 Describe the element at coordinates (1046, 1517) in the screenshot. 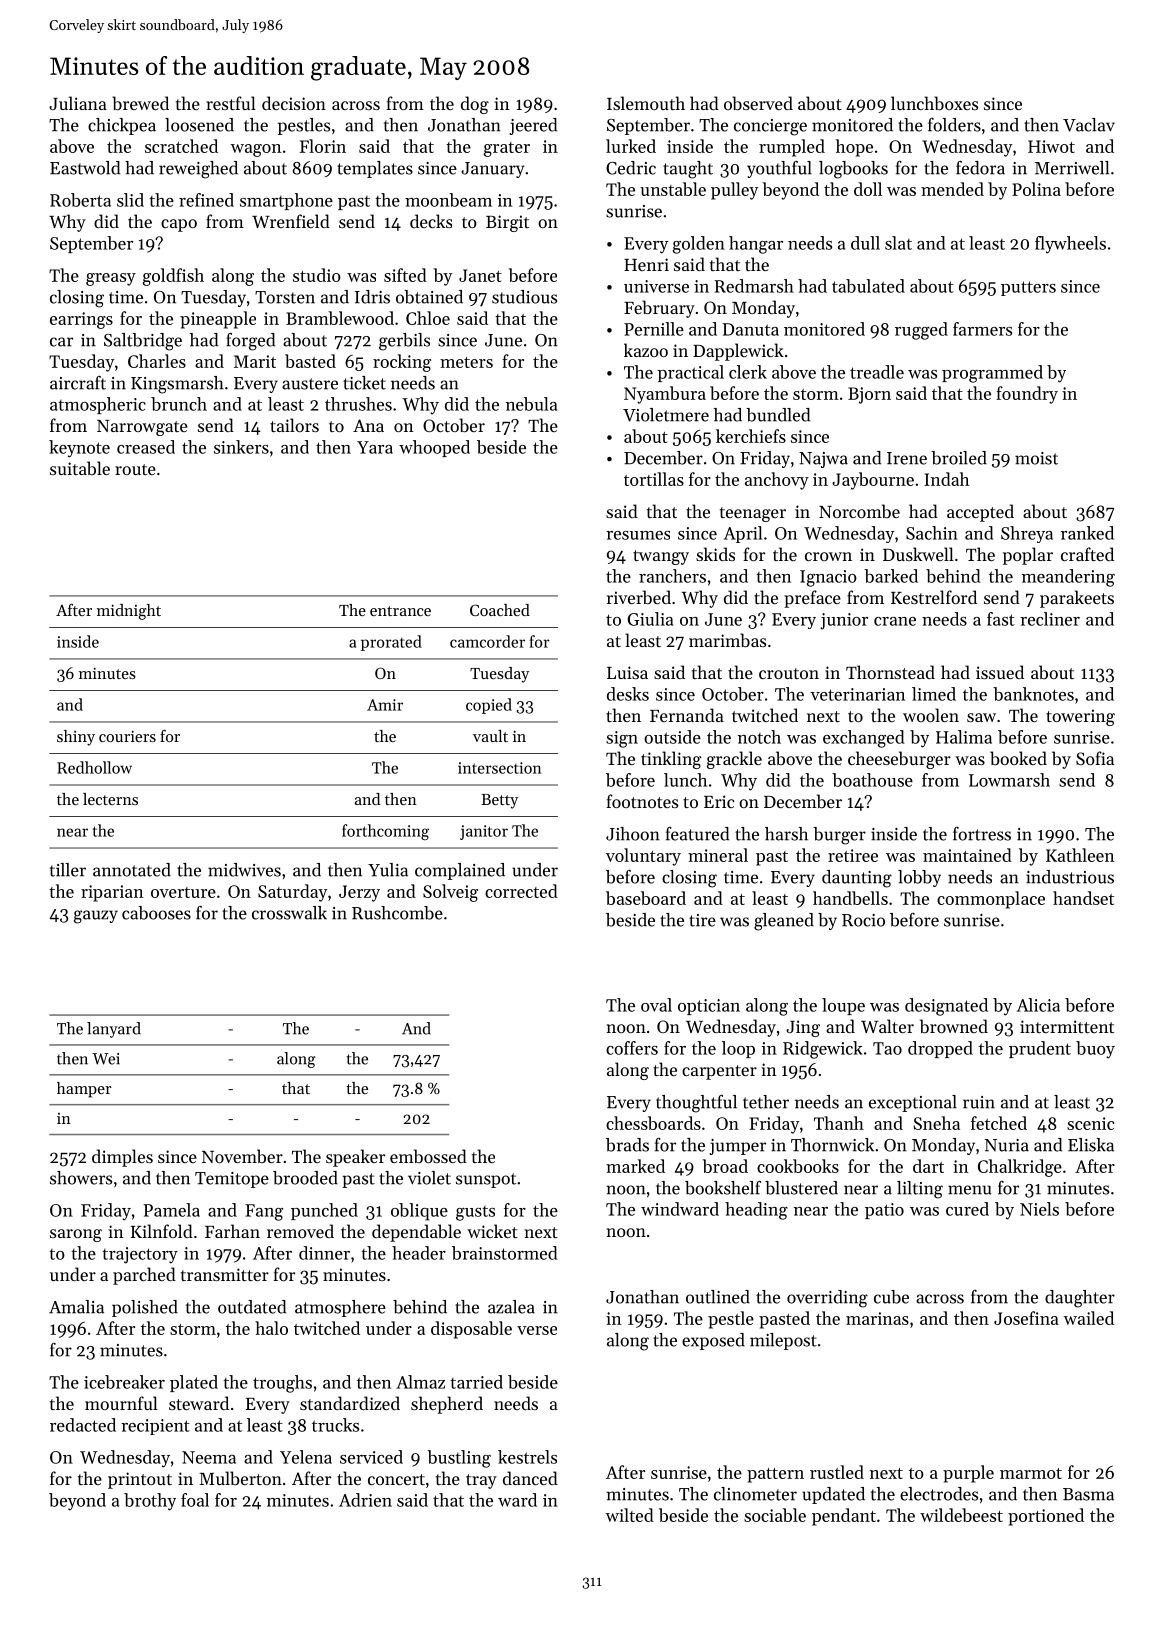

I see `portioned` at that location.
